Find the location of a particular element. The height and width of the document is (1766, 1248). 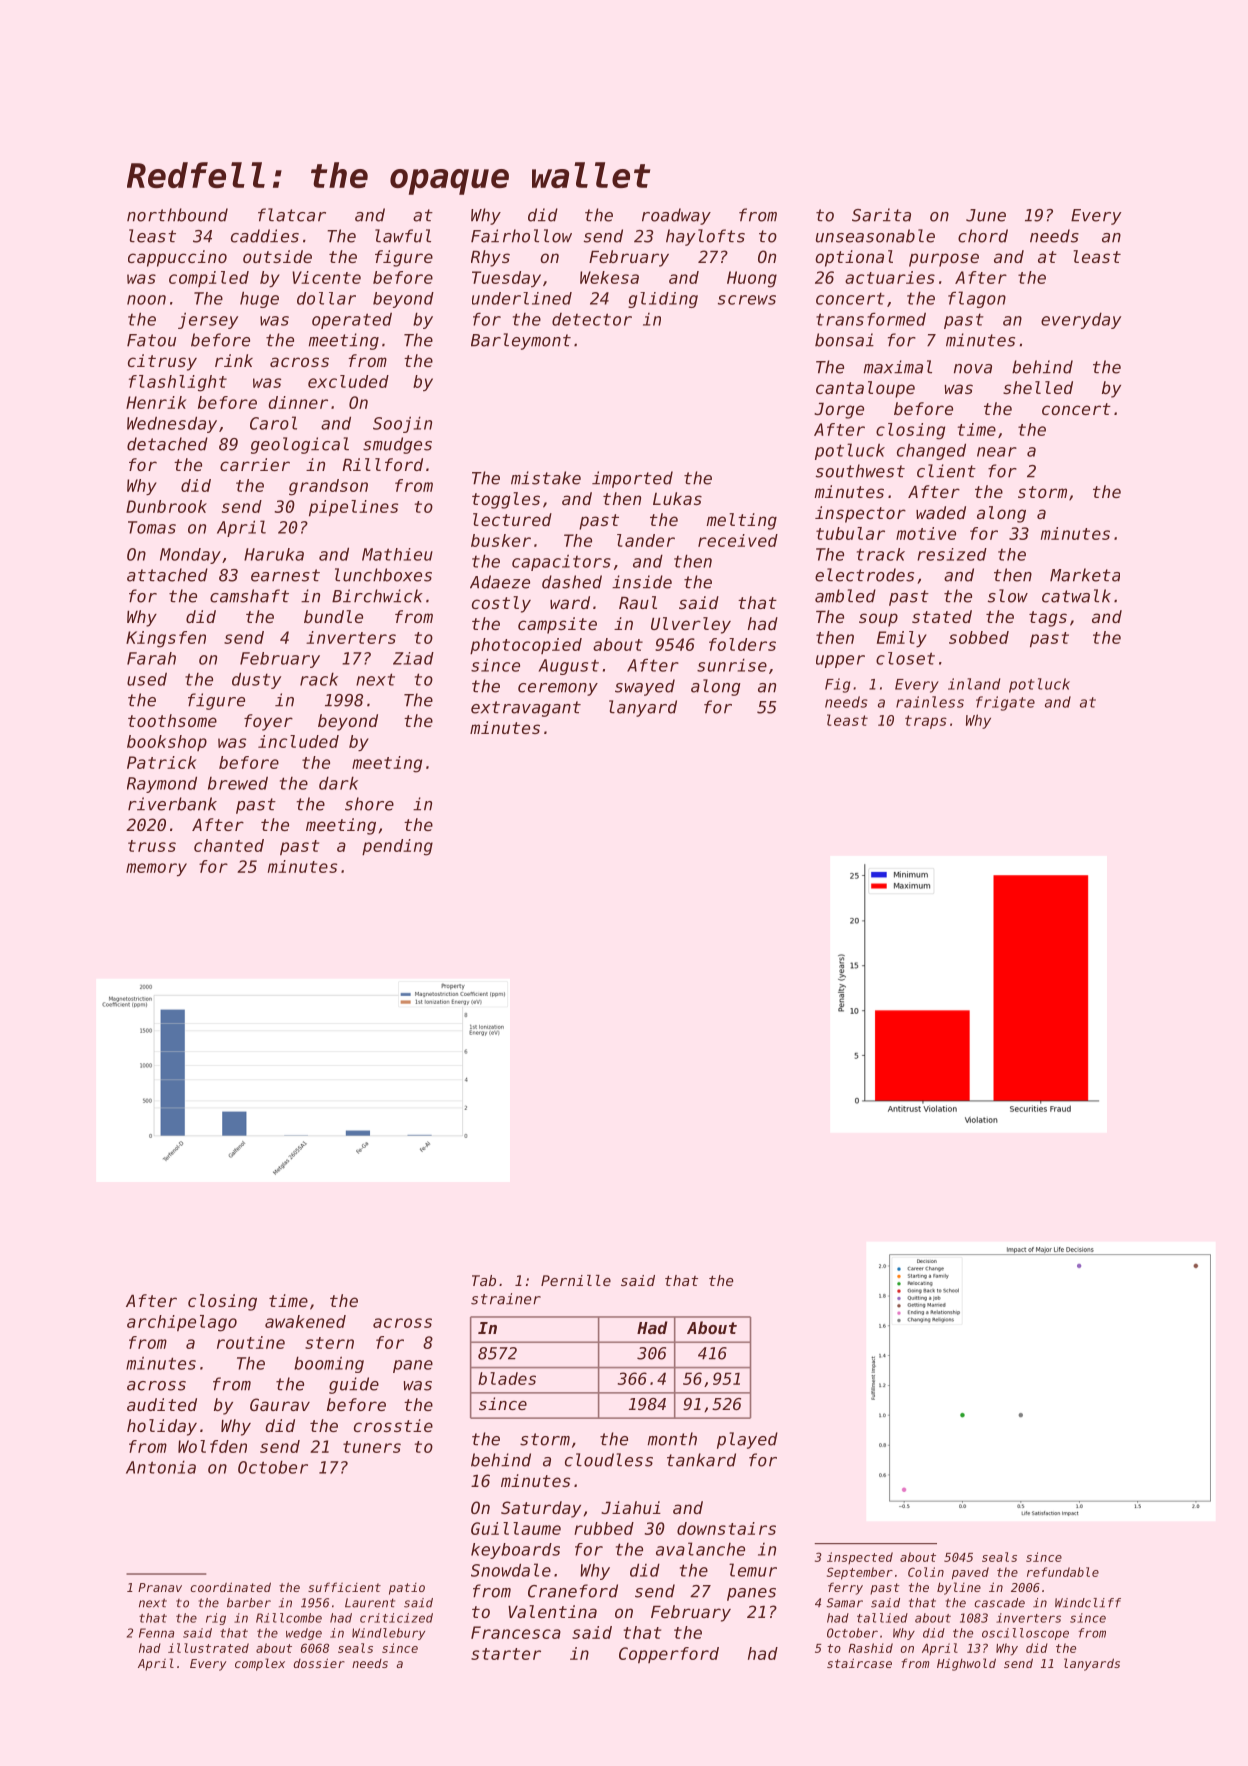

archipelago is located at coordinates (182, 1323).
